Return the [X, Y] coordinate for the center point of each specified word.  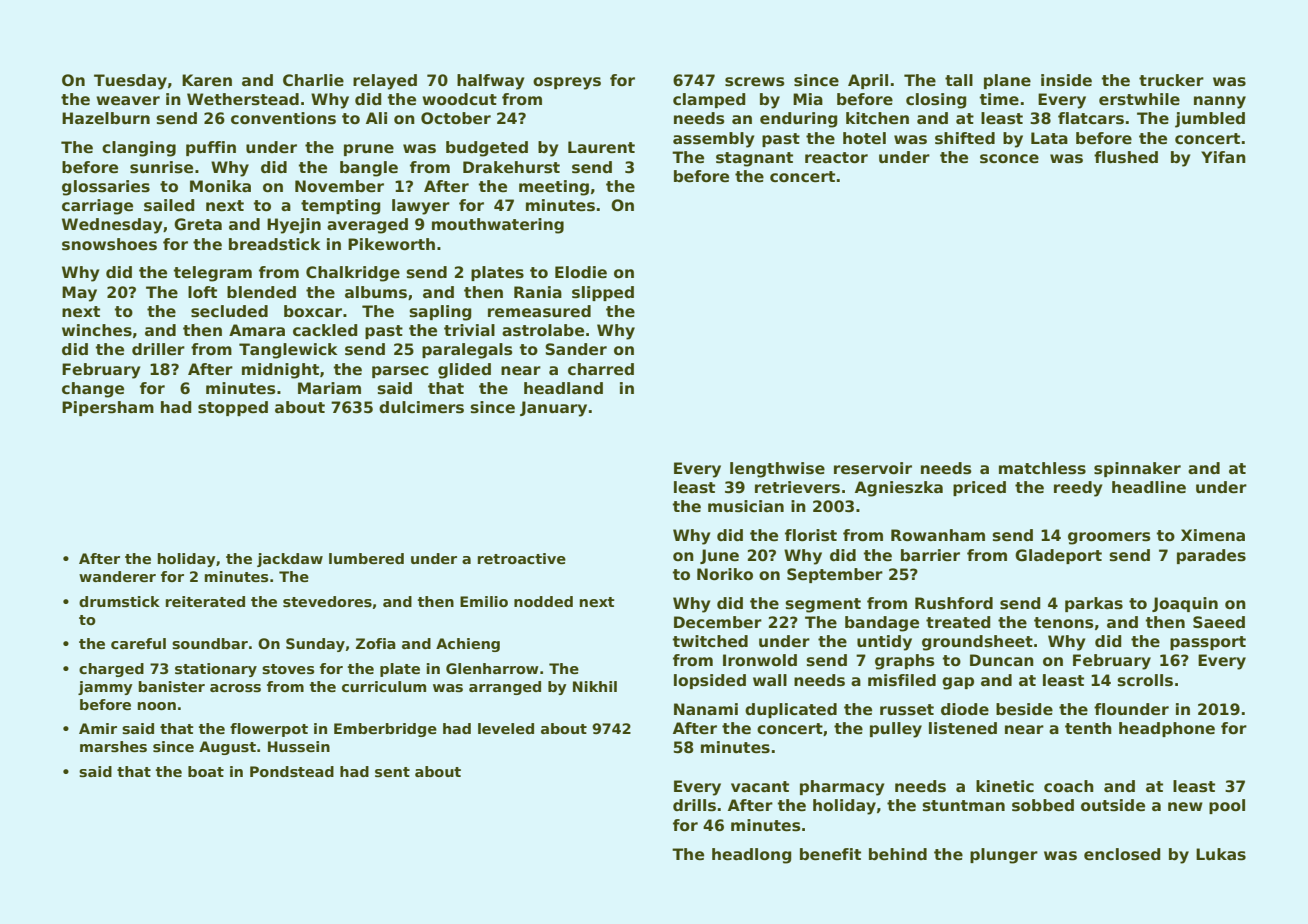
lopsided [710, 681]
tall [959, 80]
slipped [603, 293]
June [719, 556]
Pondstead [292, 771]
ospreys [567, 83]
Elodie [581, 272]
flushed [1126, 157]
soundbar [210, 643]
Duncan [1002, 660]
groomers [1109, 538]
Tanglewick [288, 351]
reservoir [873, 468]
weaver [128, 100]
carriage [97, 207]
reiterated [205, 601]
